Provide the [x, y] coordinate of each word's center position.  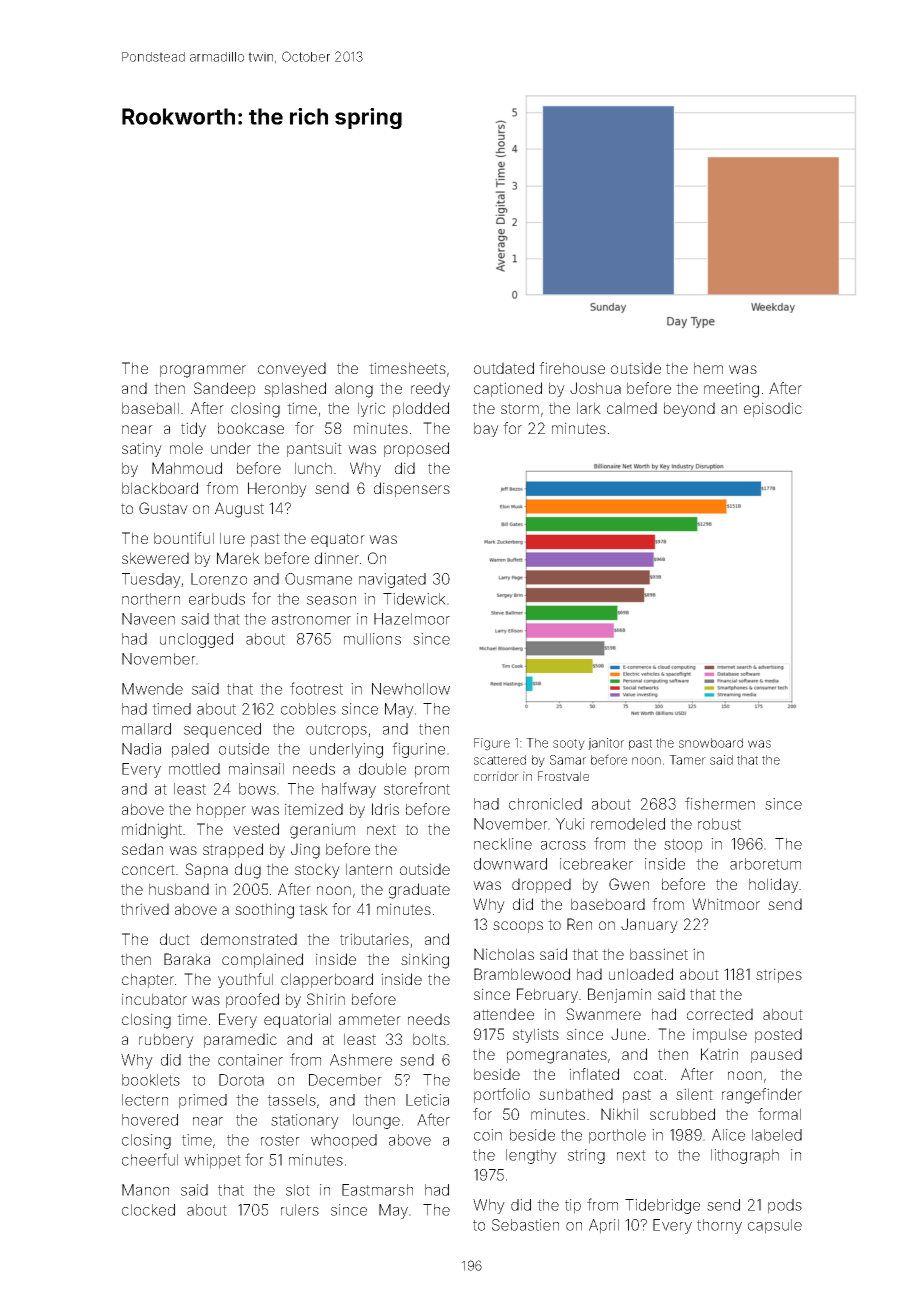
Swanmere [603, 1014]
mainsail [256, 769]
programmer [203, 371]
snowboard [711, 743]
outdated [504, 368]
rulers [300, 1210]
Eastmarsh [377, 1190]
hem [708, 368]
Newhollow [411, 689]
